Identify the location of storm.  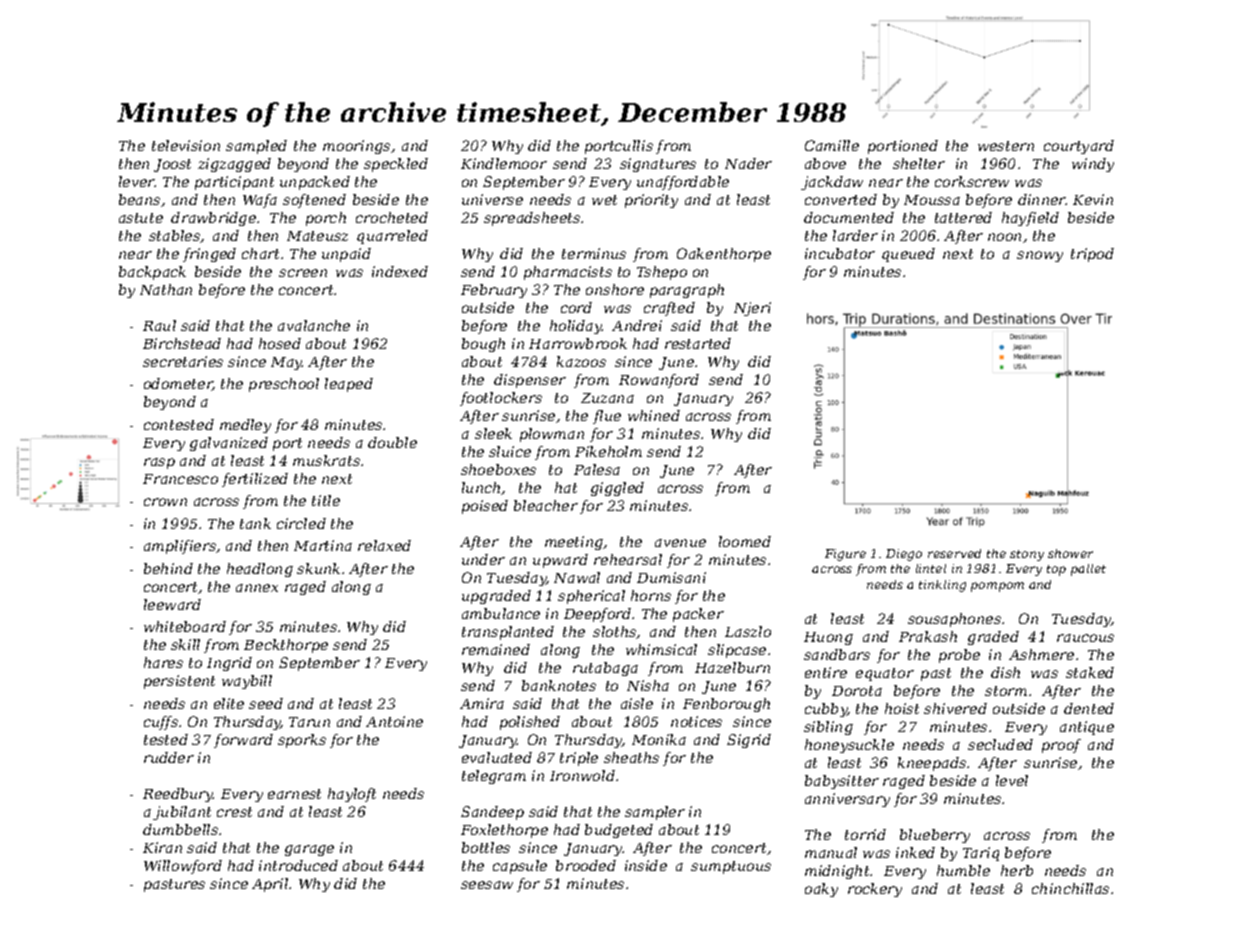
(1006, 691).
